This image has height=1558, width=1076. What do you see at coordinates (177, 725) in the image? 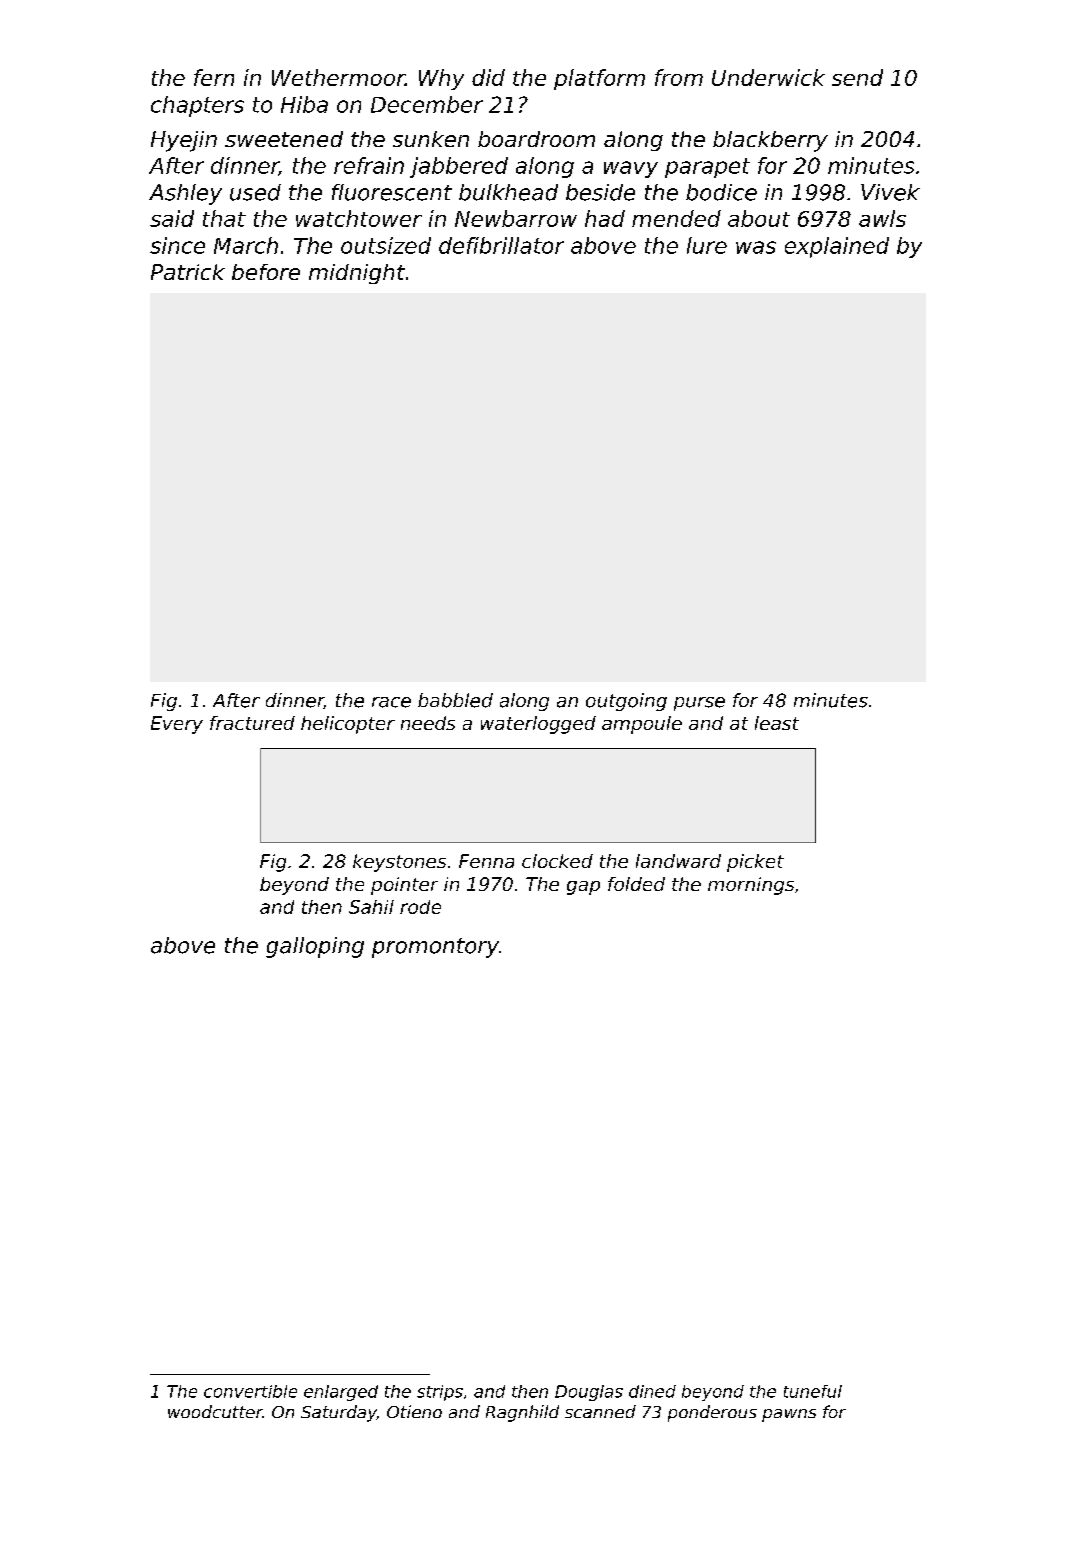
I see `Every` at bounding box center [177, 725].
